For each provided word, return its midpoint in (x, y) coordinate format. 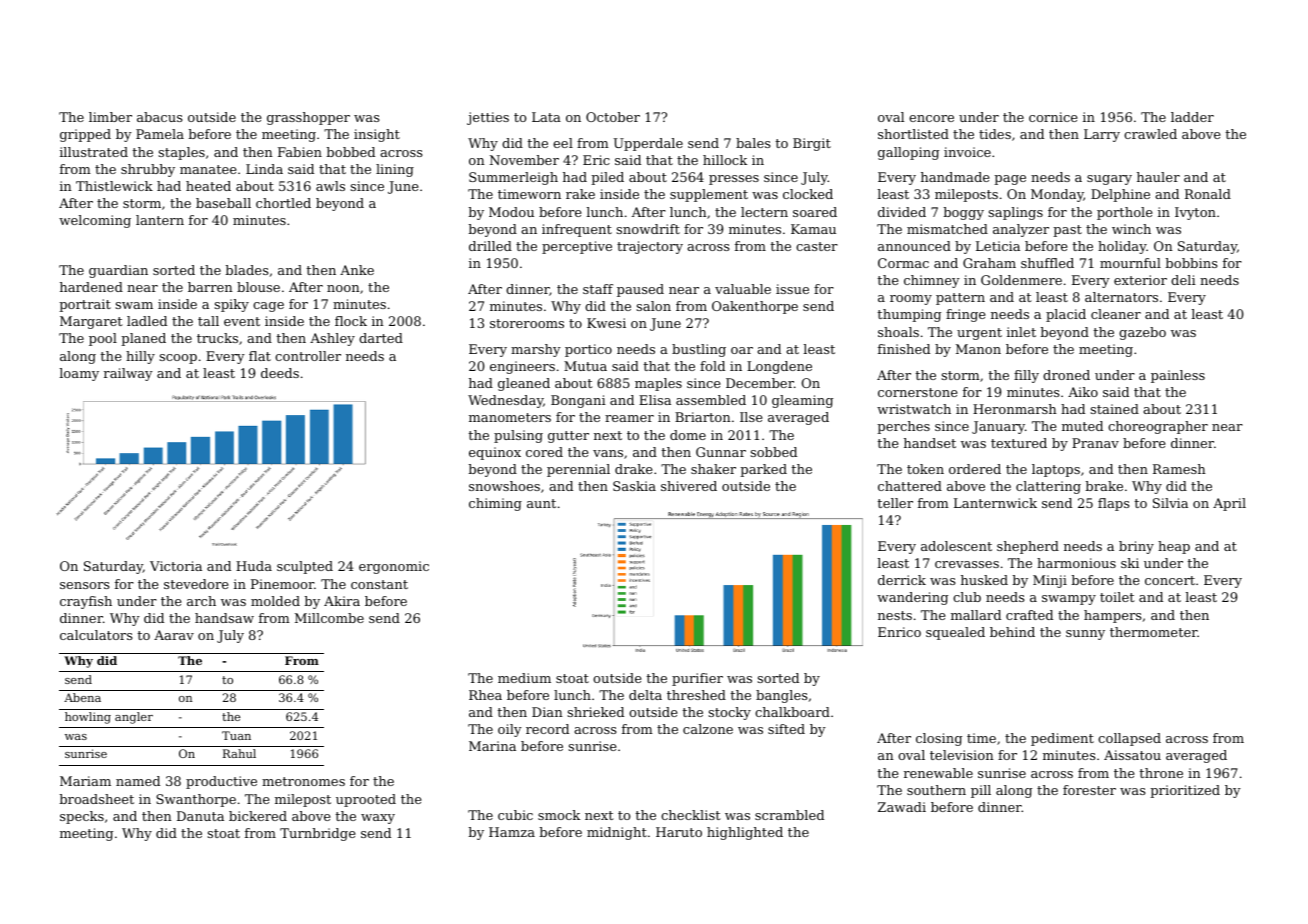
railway (128, 374)
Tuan (236, 735)
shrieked (596, 712)
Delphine (1120, 195)
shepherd (1028, 547)
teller (895, 503)
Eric (596, 160)
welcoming (95, 221)
